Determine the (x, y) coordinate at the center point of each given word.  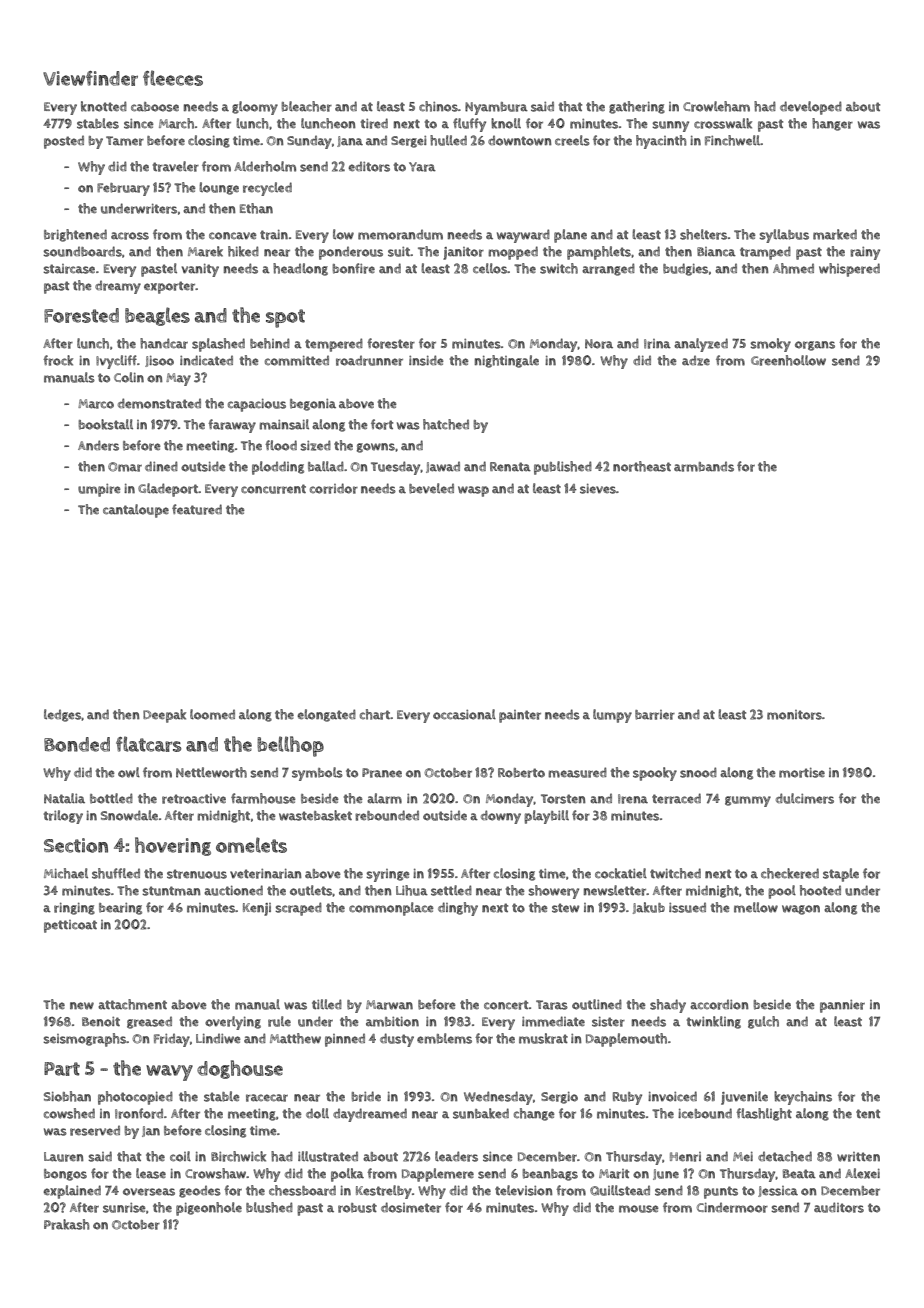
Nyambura (496, 108)
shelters (703, 234)
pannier (842, 1006)
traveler (176, 166)
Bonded (77, 744)
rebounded (387, 815)
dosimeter (411, 1207)
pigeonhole (209, 1209)
